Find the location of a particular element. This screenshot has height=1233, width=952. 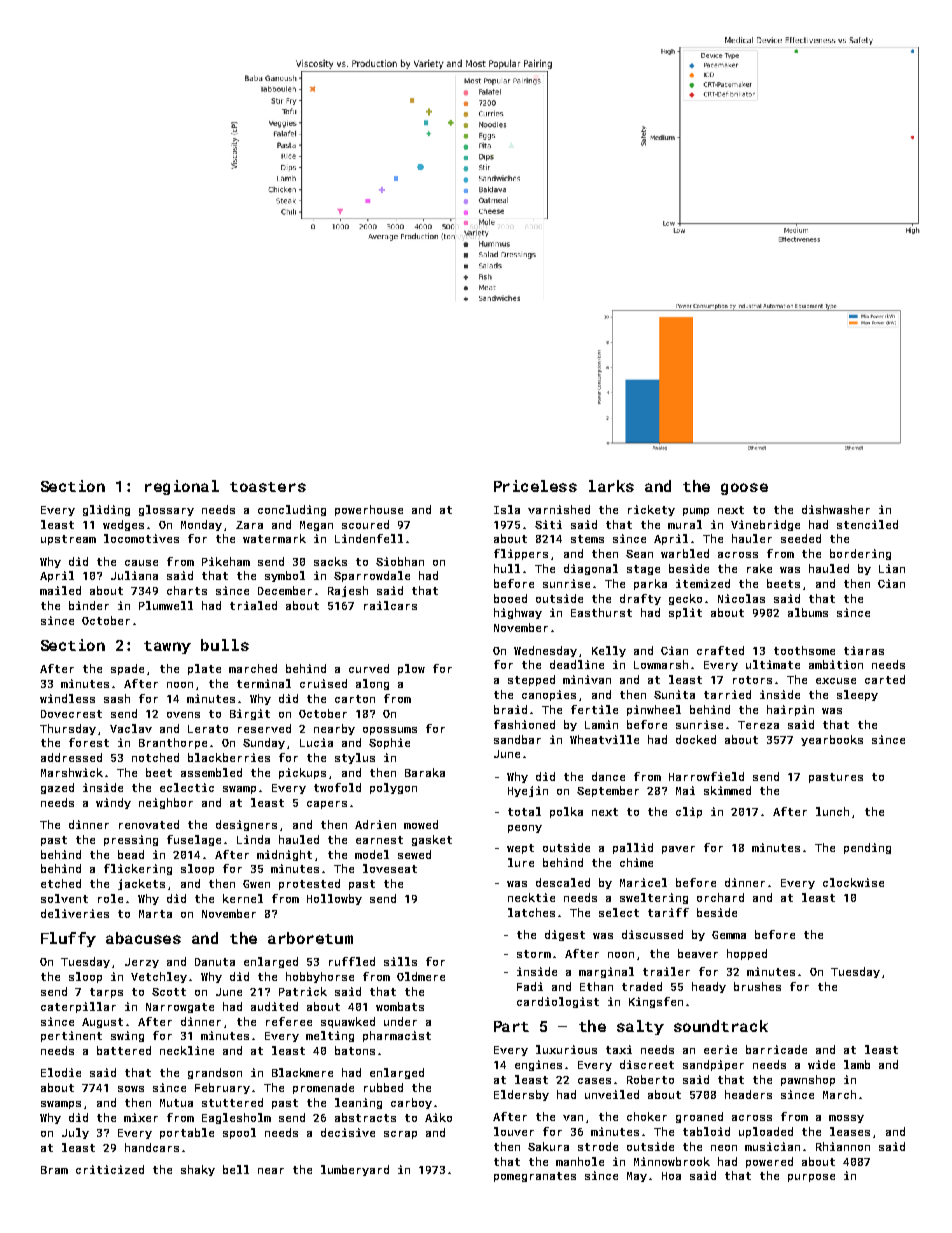

windless is located at coordinates (67, 698).
